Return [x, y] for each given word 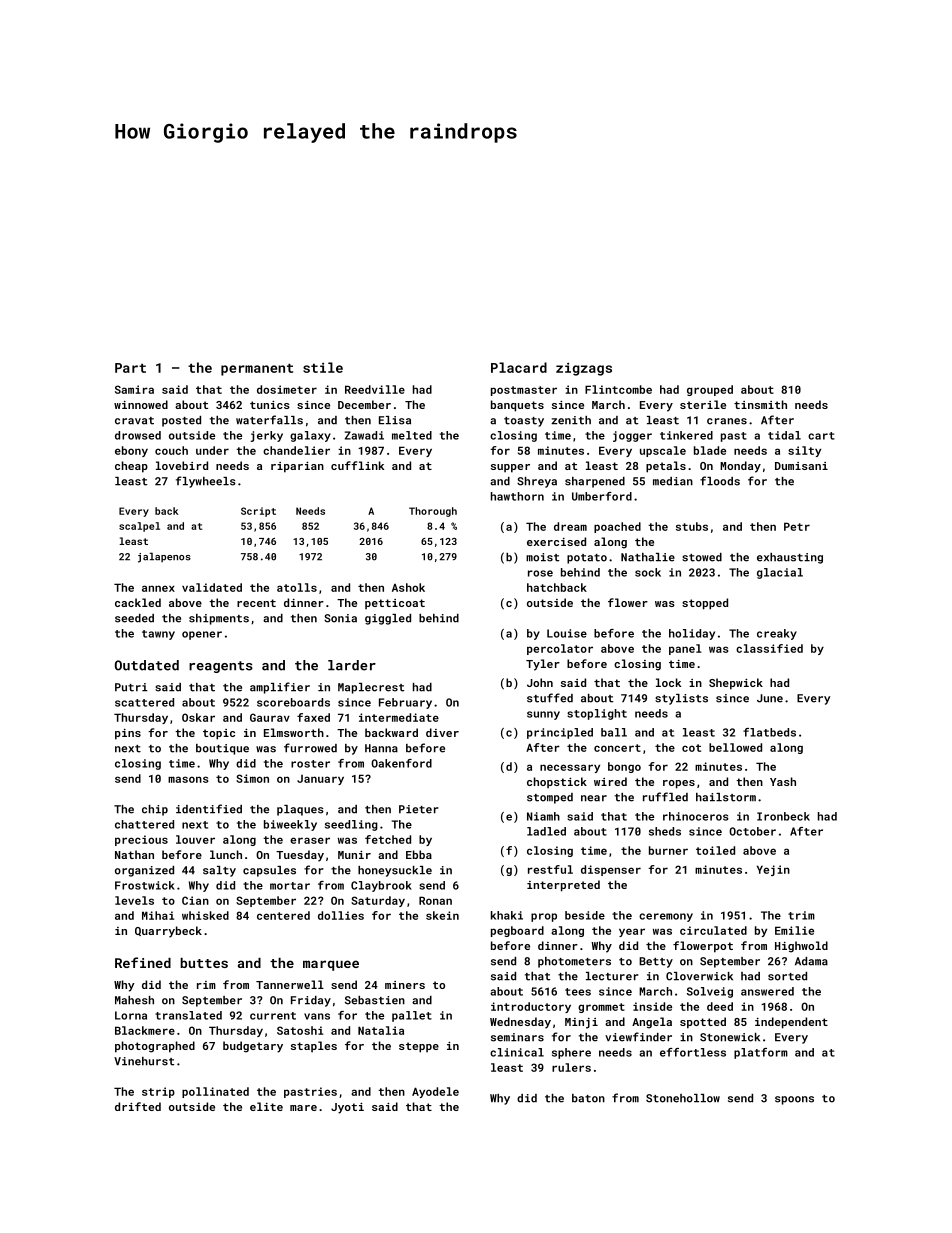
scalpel [139, 527]
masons [188, 779]
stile [323, 367]
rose [540, 573]
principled [560, 733]
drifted [138, 1106]
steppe [419, 1047]
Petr [797, 526]
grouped [710, 390]
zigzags [584, 369]
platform [761, 1053]
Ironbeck [783, 816]
